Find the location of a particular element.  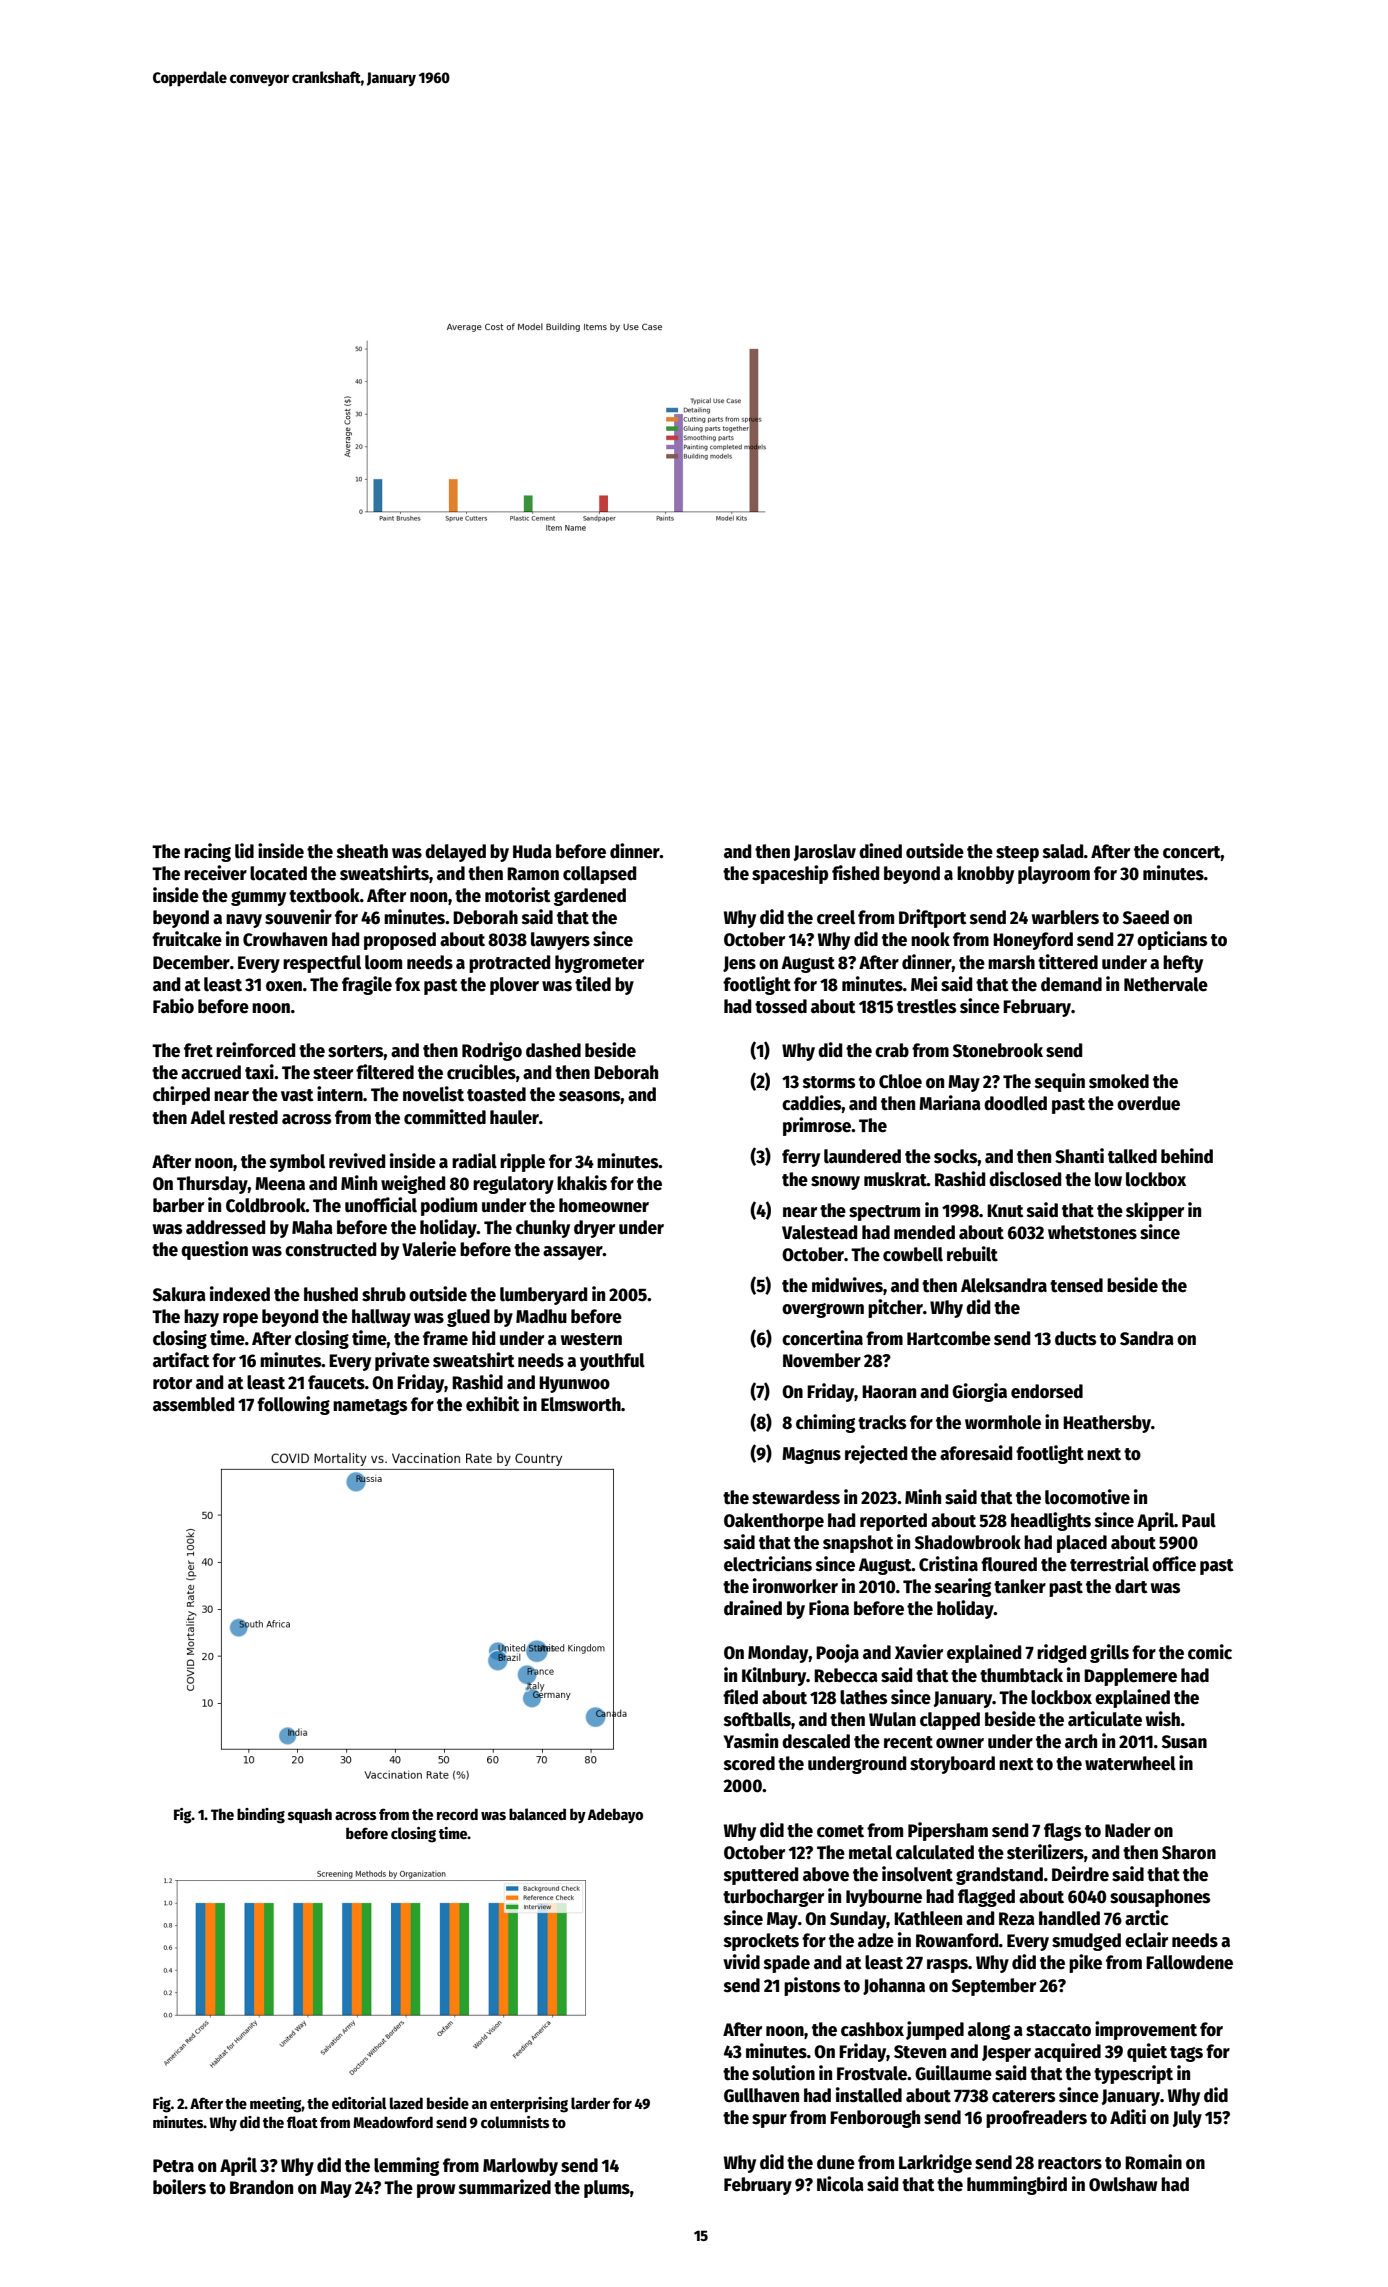

proposed is located at coordinates (400, 941).
